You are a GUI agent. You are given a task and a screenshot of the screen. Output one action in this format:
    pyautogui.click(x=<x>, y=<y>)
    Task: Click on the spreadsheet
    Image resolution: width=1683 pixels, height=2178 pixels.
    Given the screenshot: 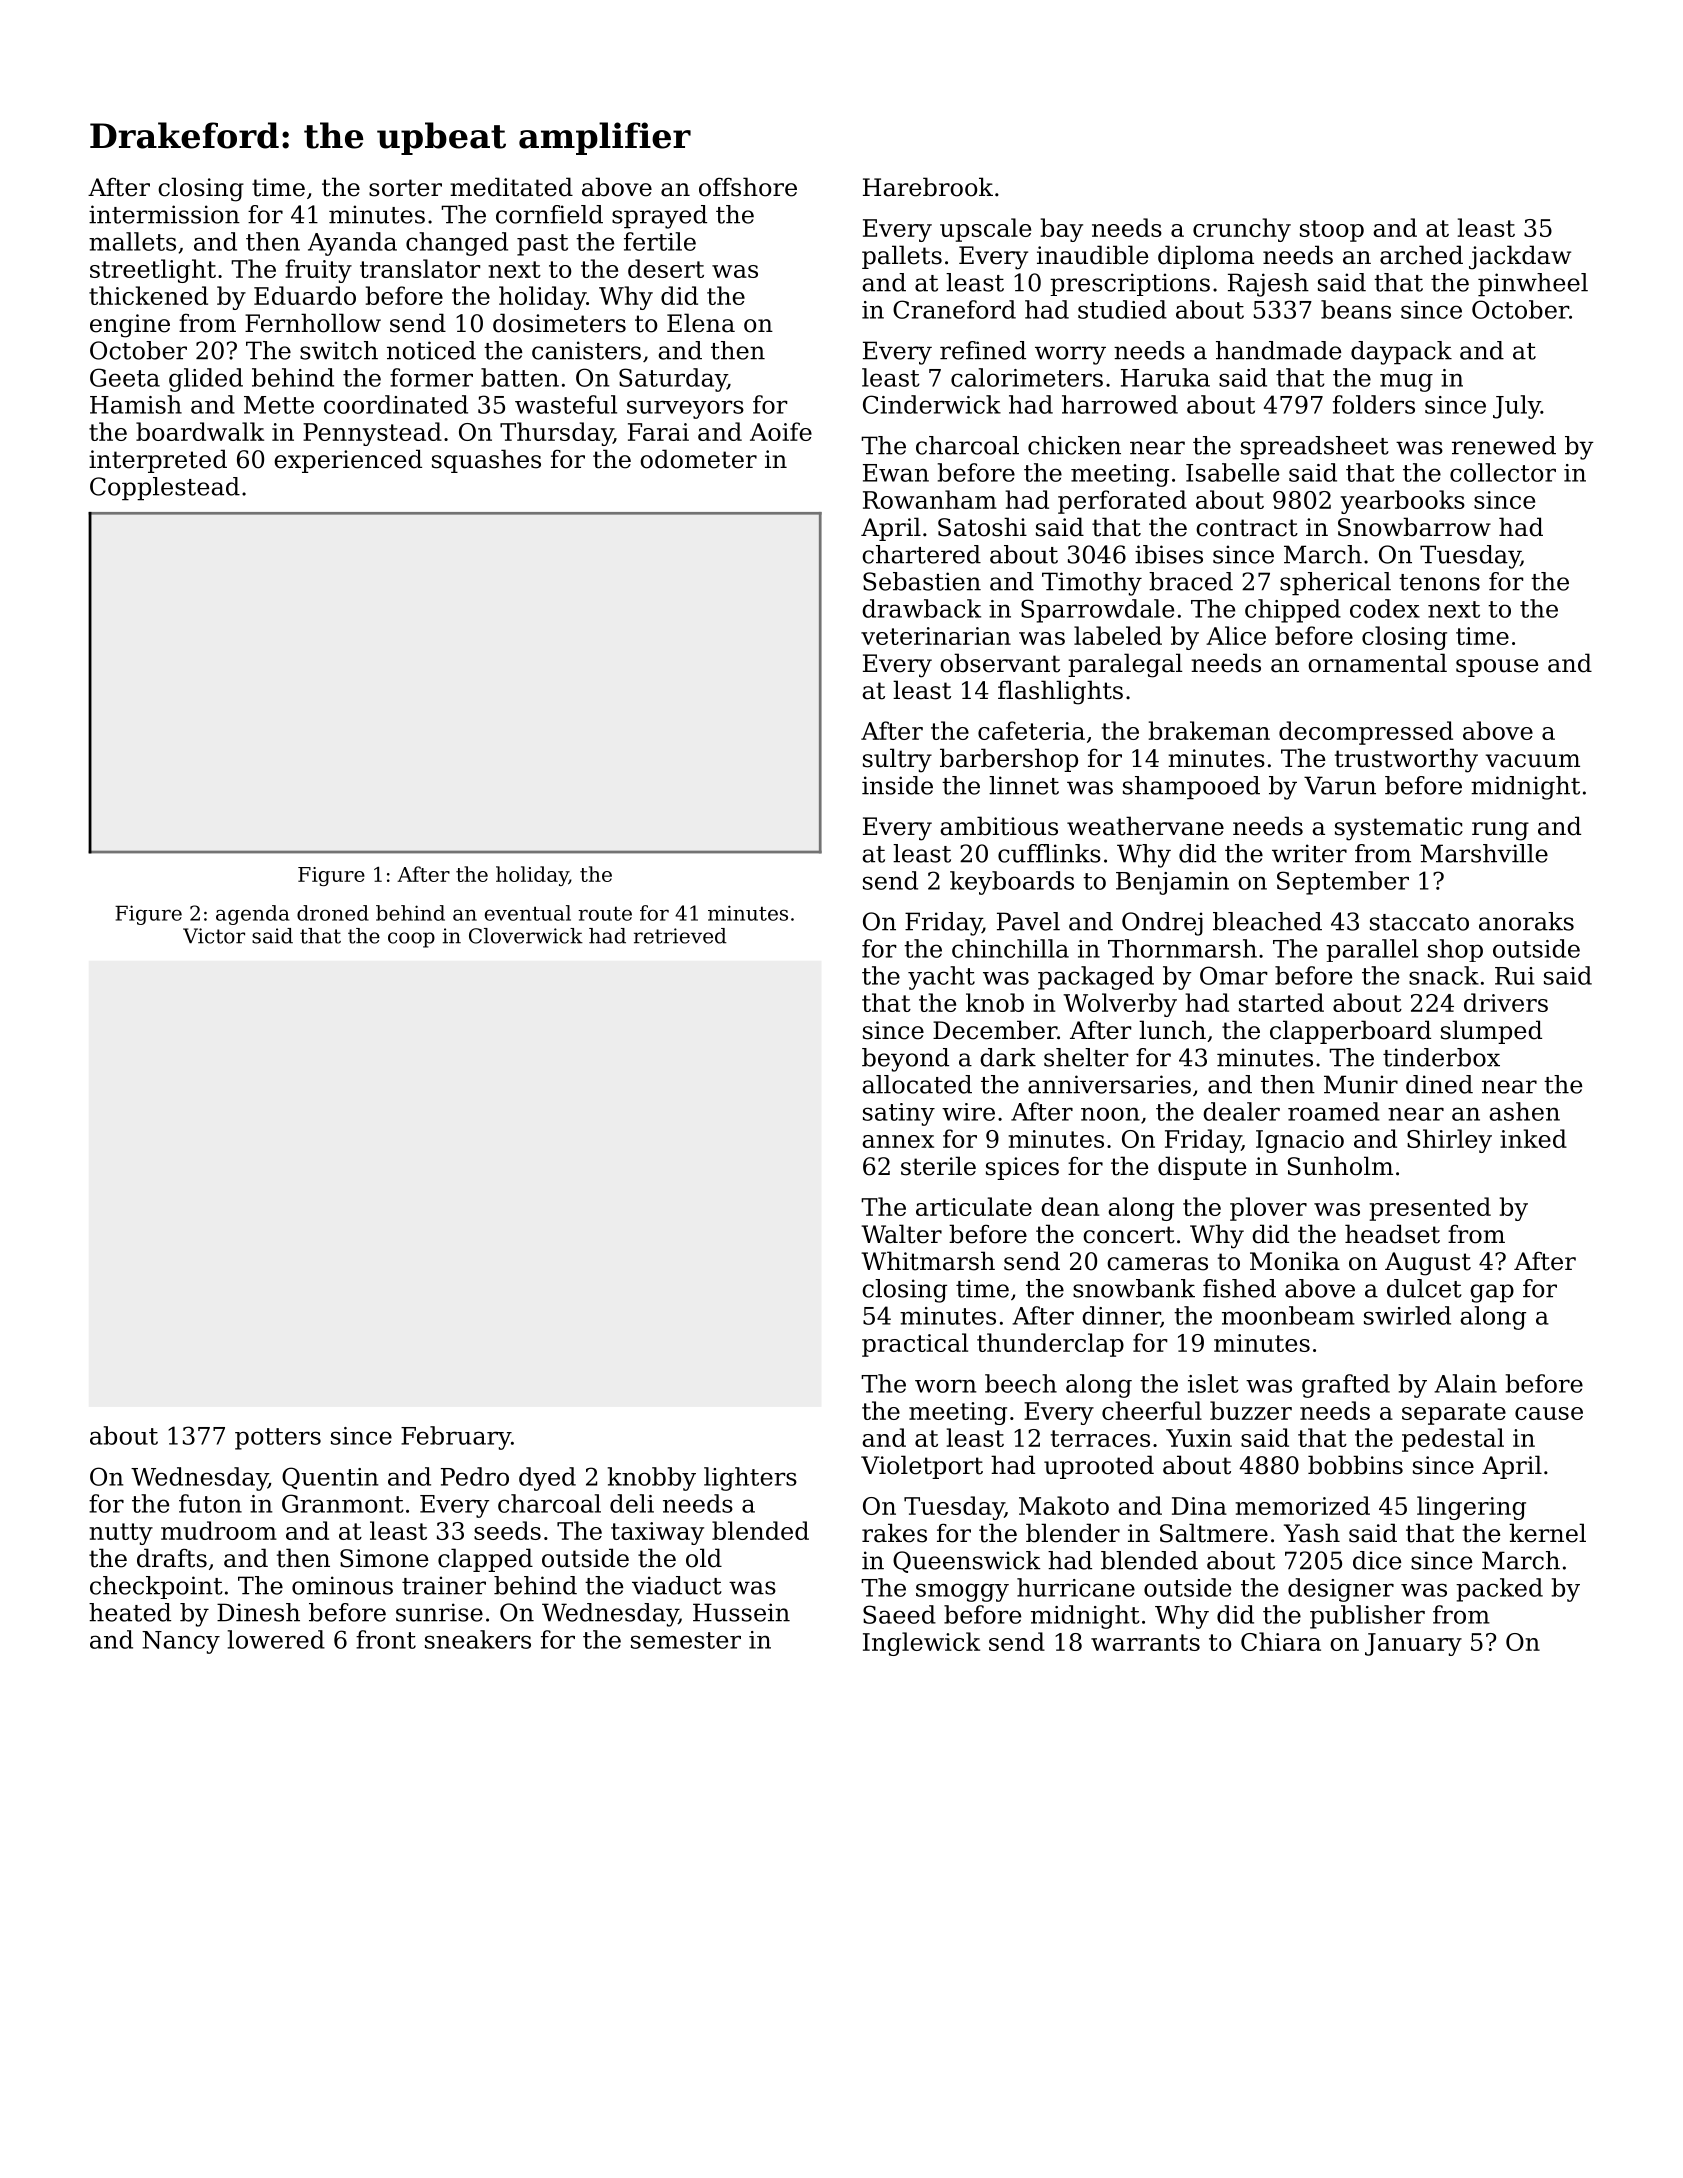 What is the action you would take?
    pyautogui.click(x=1315, y=448)
